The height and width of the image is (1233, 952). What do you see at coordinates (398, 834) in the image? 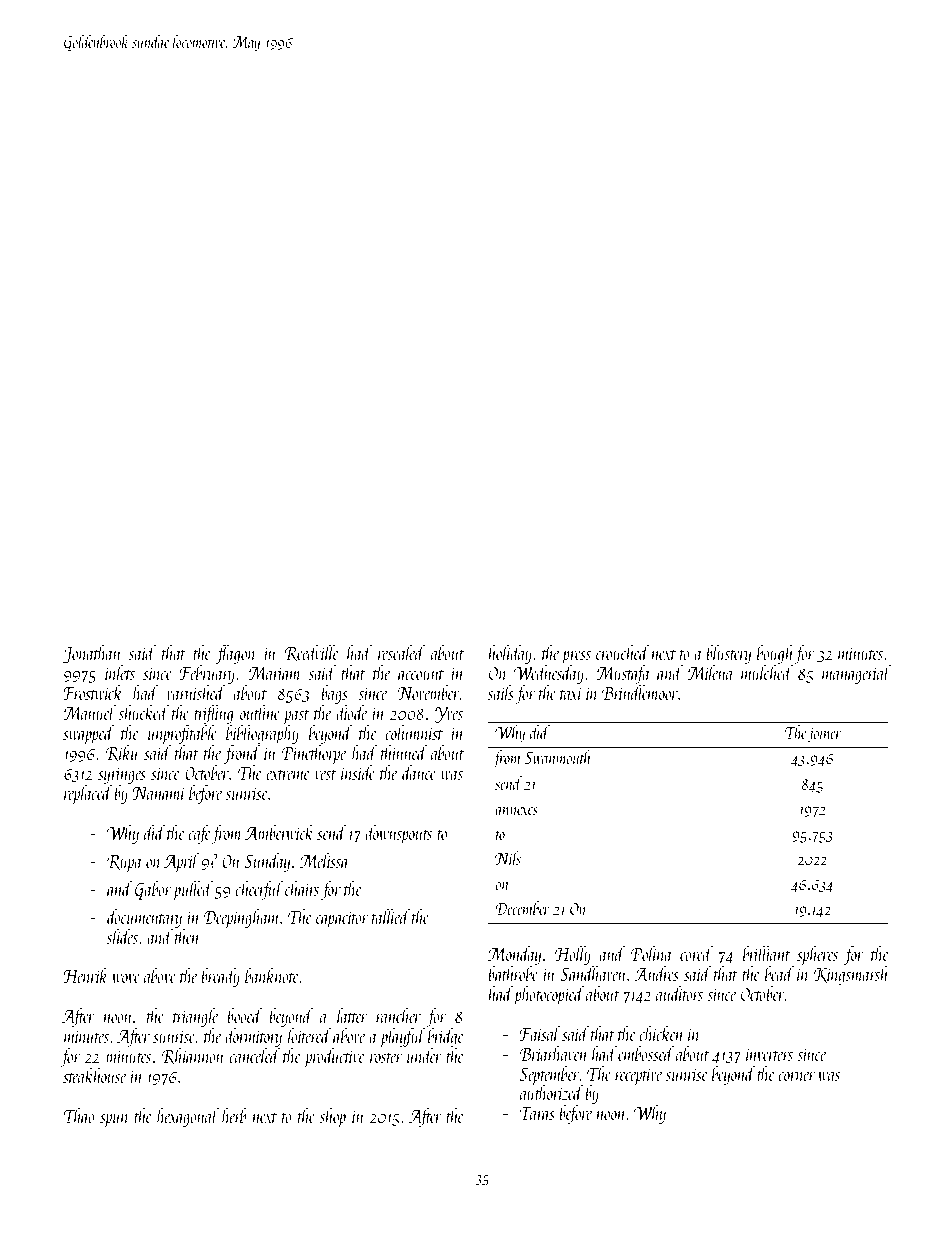
I see `downspouts` at bounding box center [398, 834].
